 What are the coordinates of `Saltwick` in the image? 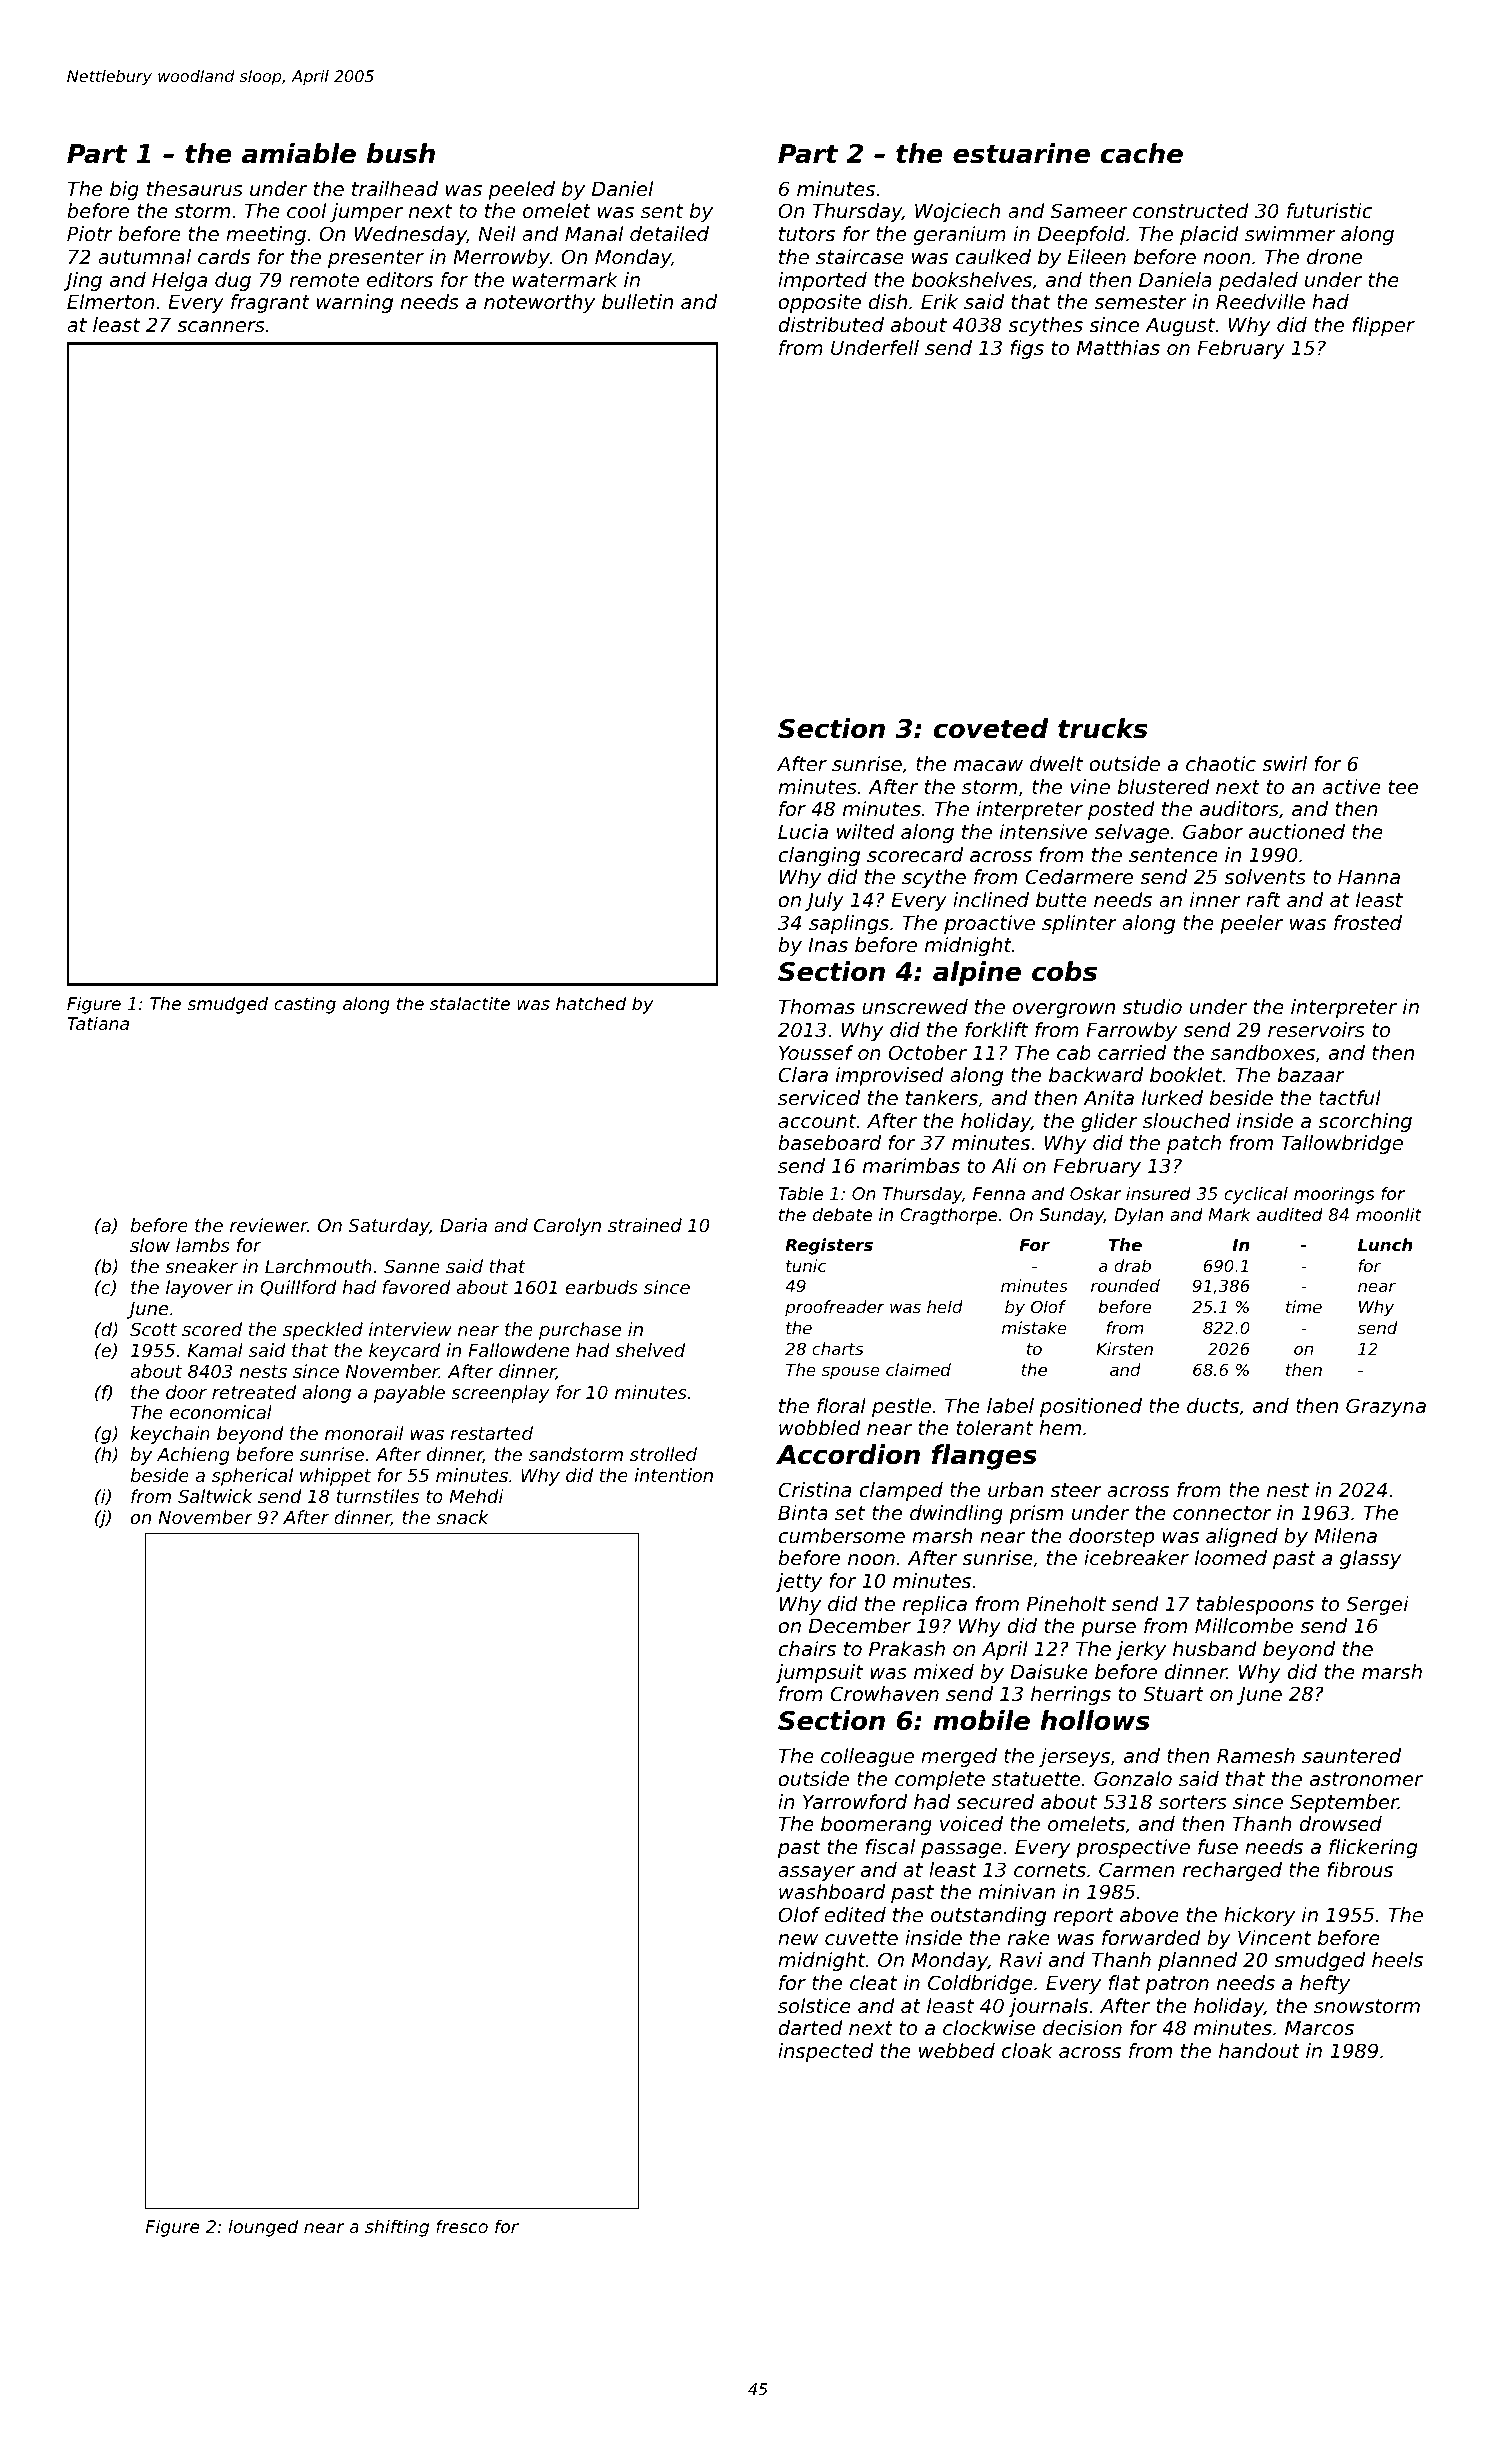 It's located at (215, 1496).
